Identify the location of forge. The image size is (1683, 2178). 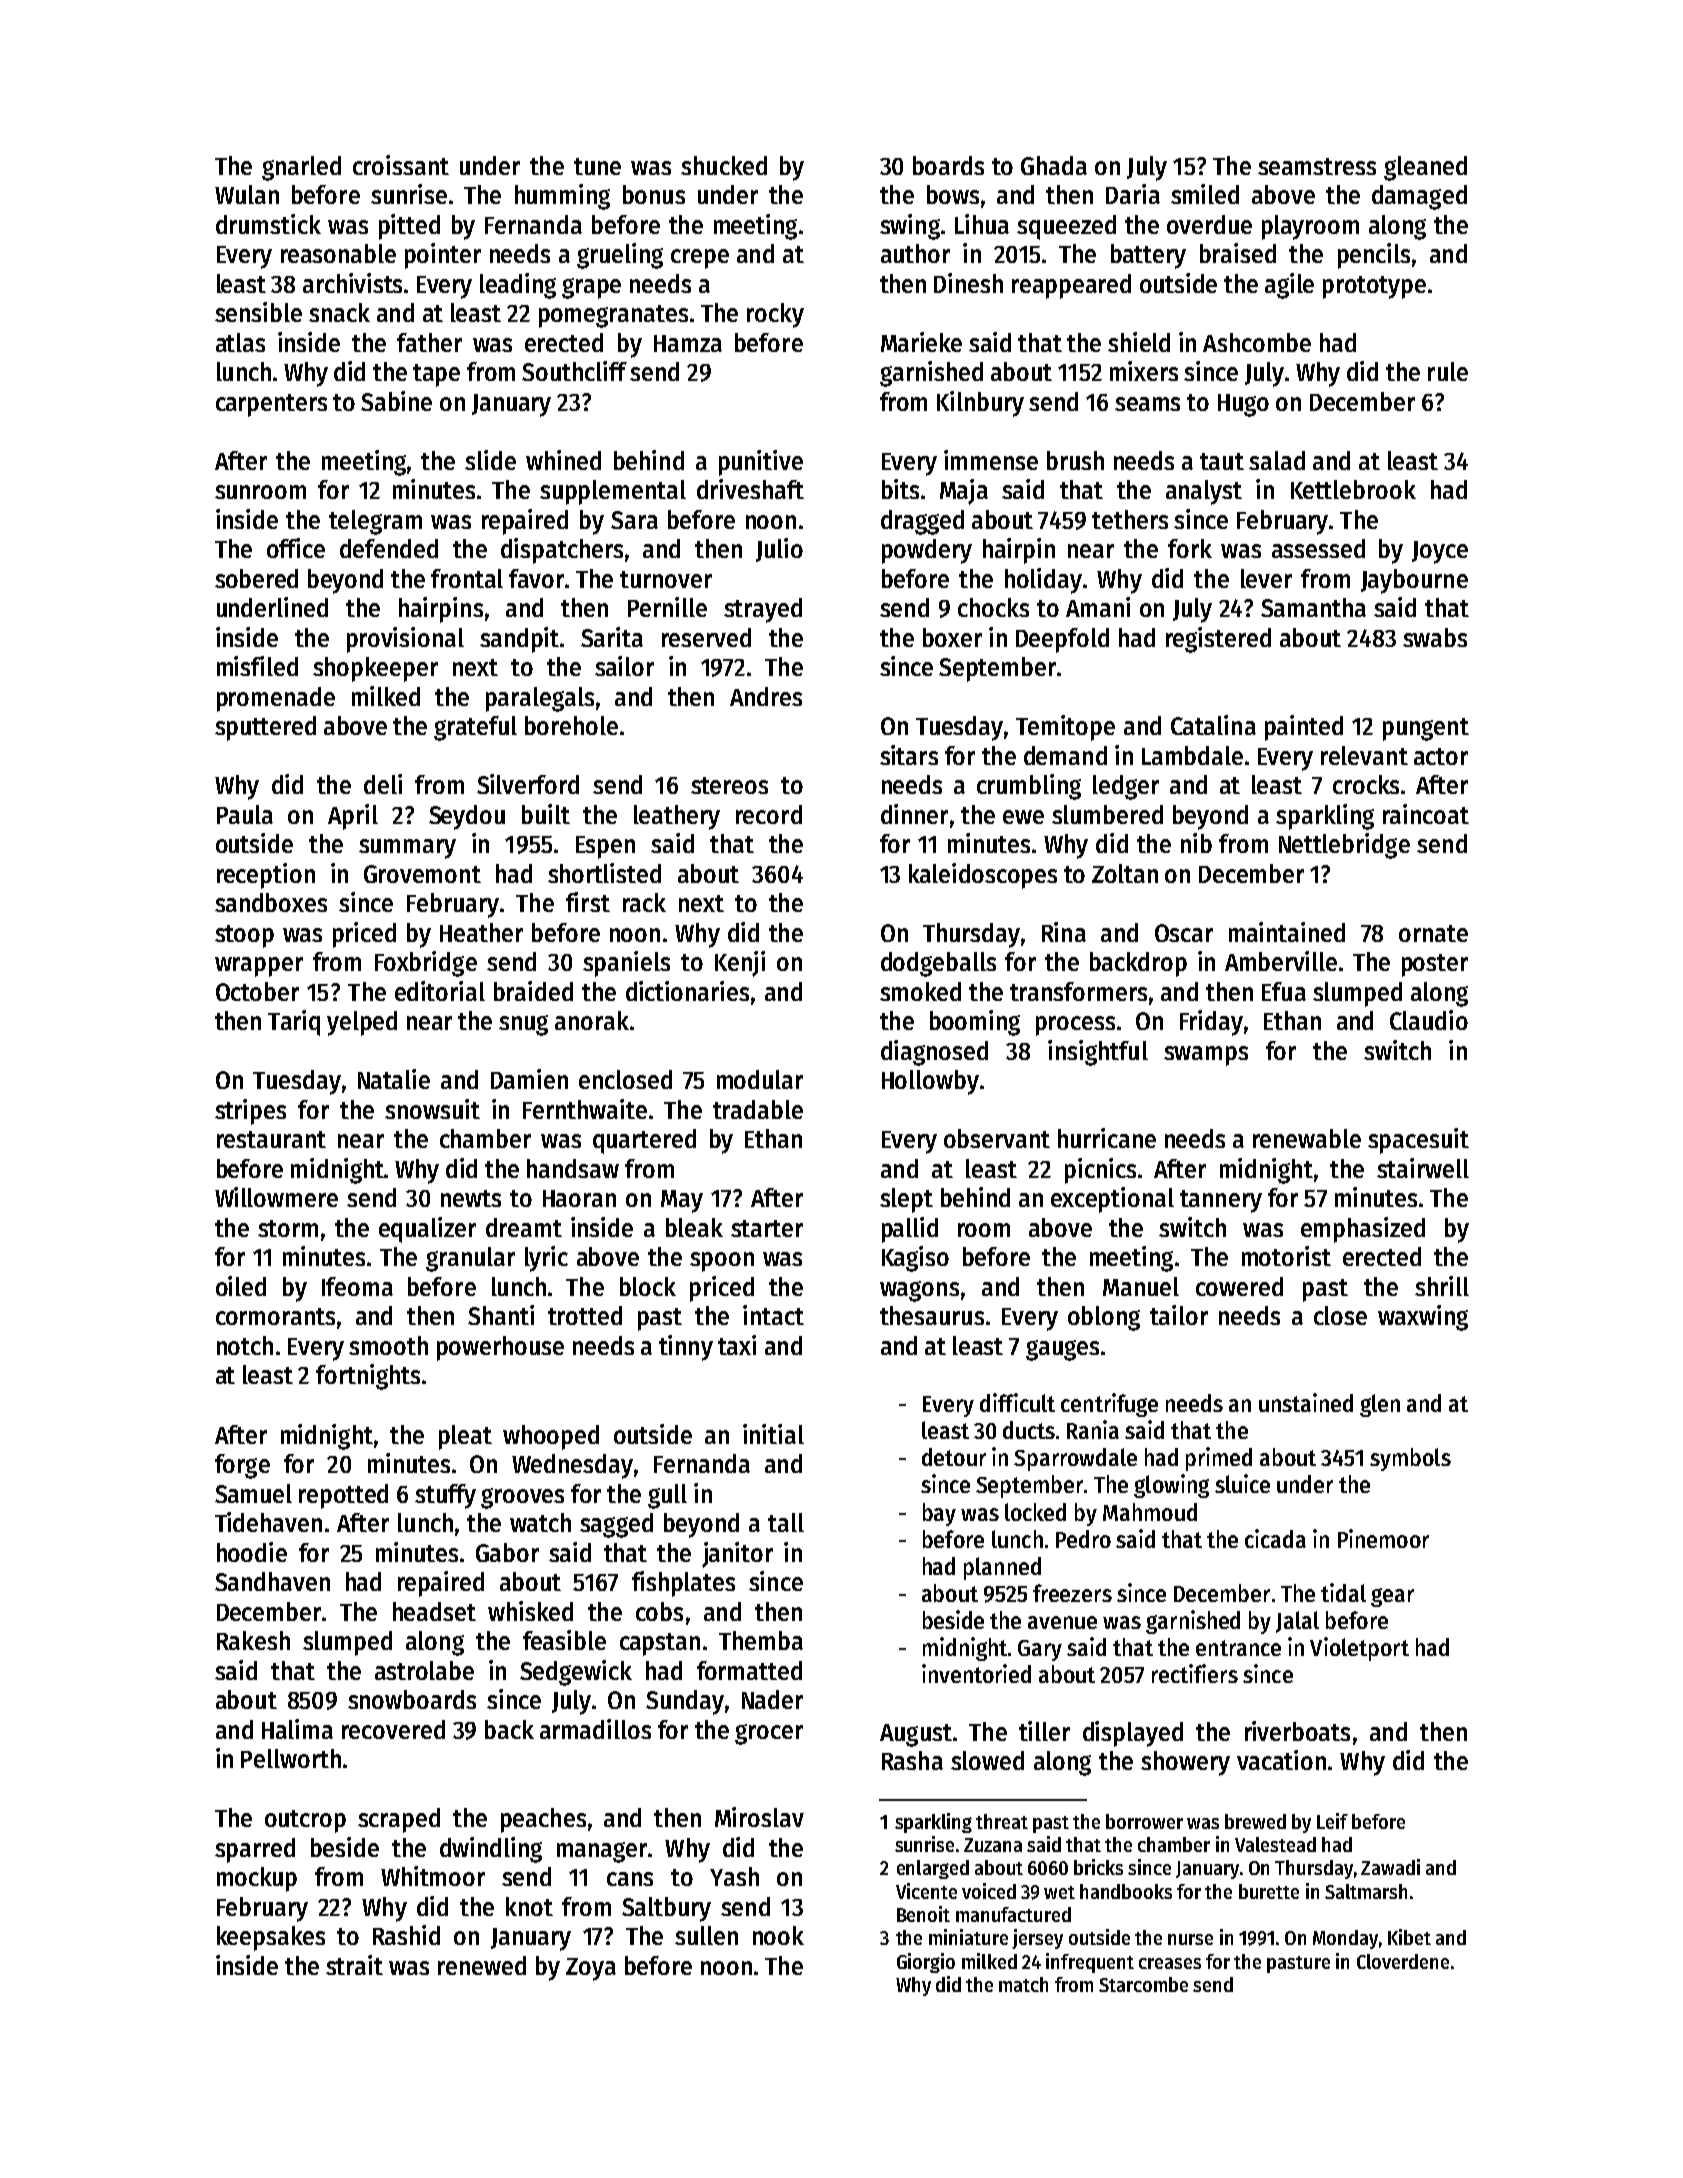
(242, 1466).
